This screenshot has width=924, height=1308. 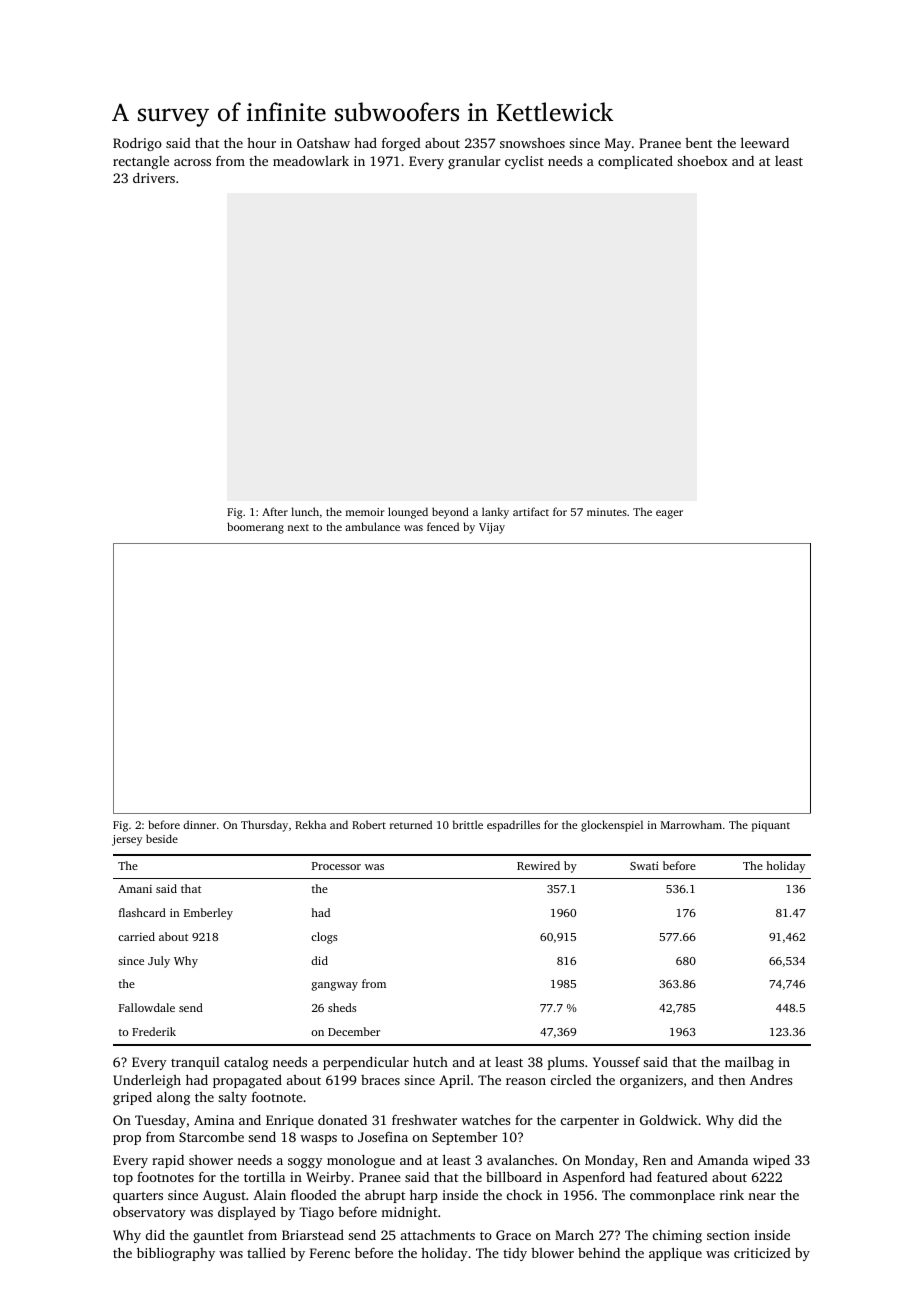 I want to click on eager, so click(x=669, y=514).
